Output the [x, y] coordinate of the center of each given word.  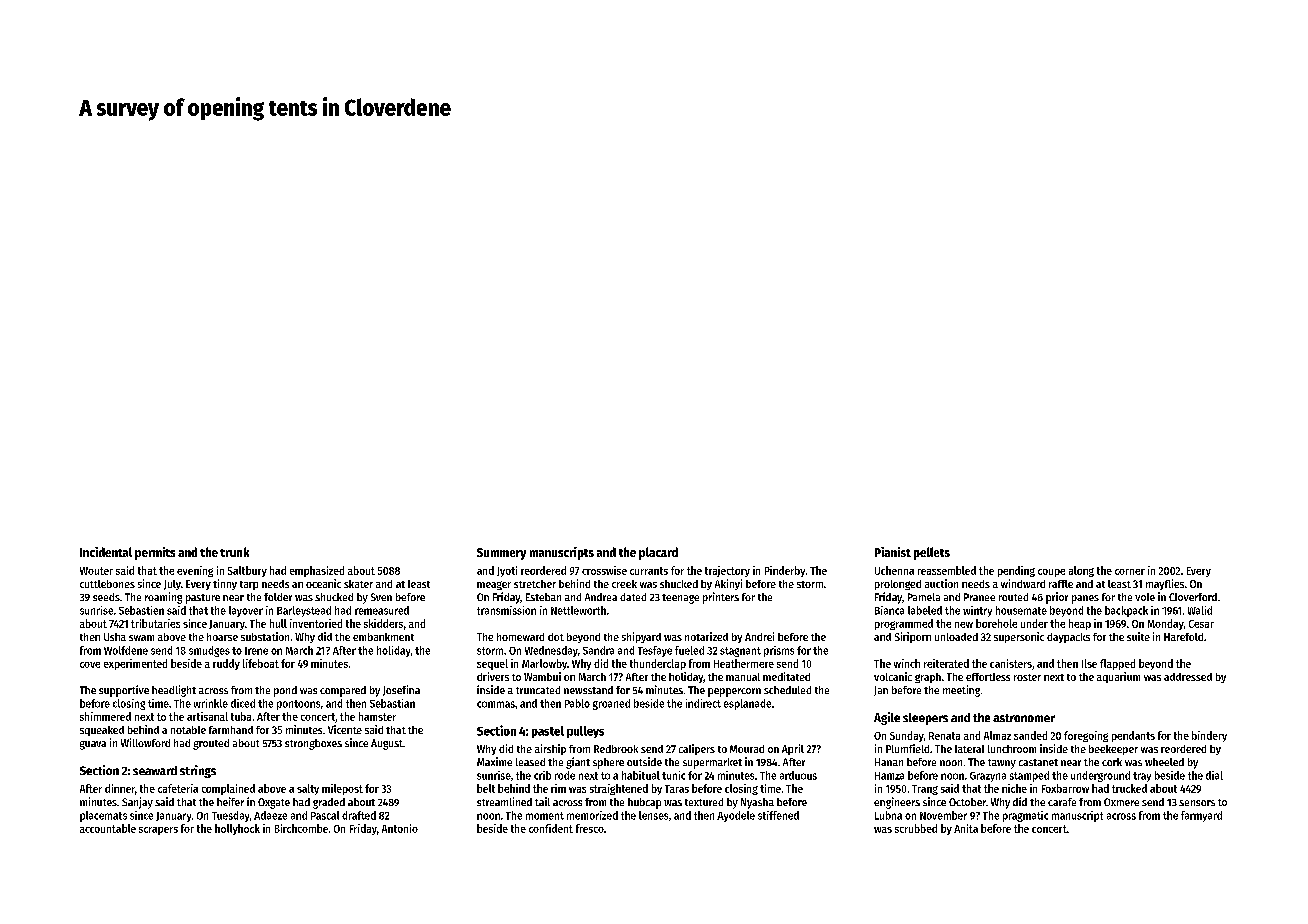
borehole [996, 623]
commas [496, 704]
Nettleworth [578, 610]
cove [90, 665]
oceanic [323, 583]
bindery [1209, 736]
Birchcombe [301, 828]
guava [93, 745]
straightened [619, 789]
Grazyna [988, 777]
